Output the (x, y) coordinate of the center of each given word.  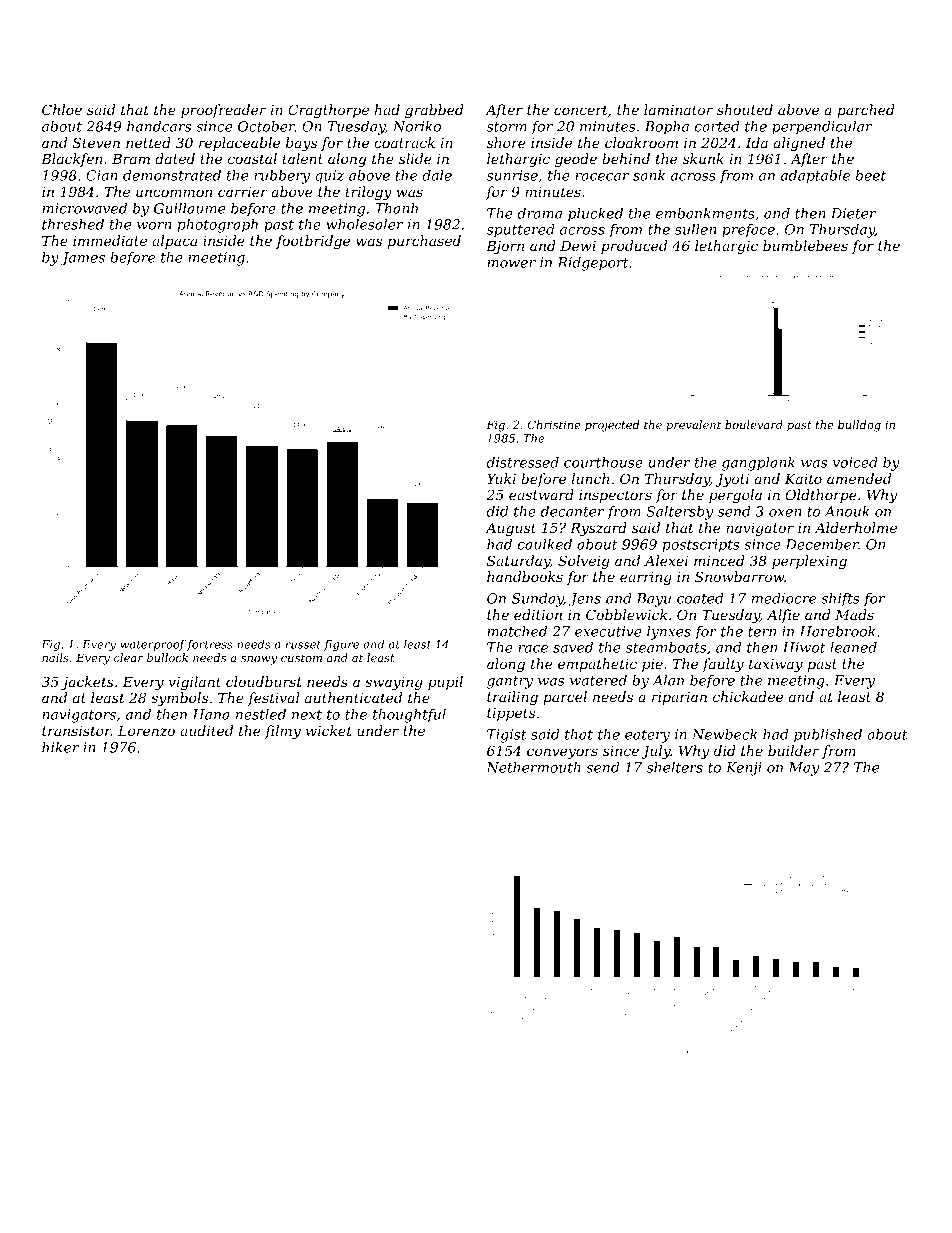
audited (206, 730)
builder (793, 750)
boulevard (754, 424)
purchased (424, 242)
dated (175, 158)
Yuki (501, 478)
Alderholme (855, 527)
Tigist (507, 736)
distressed (523, 462)
